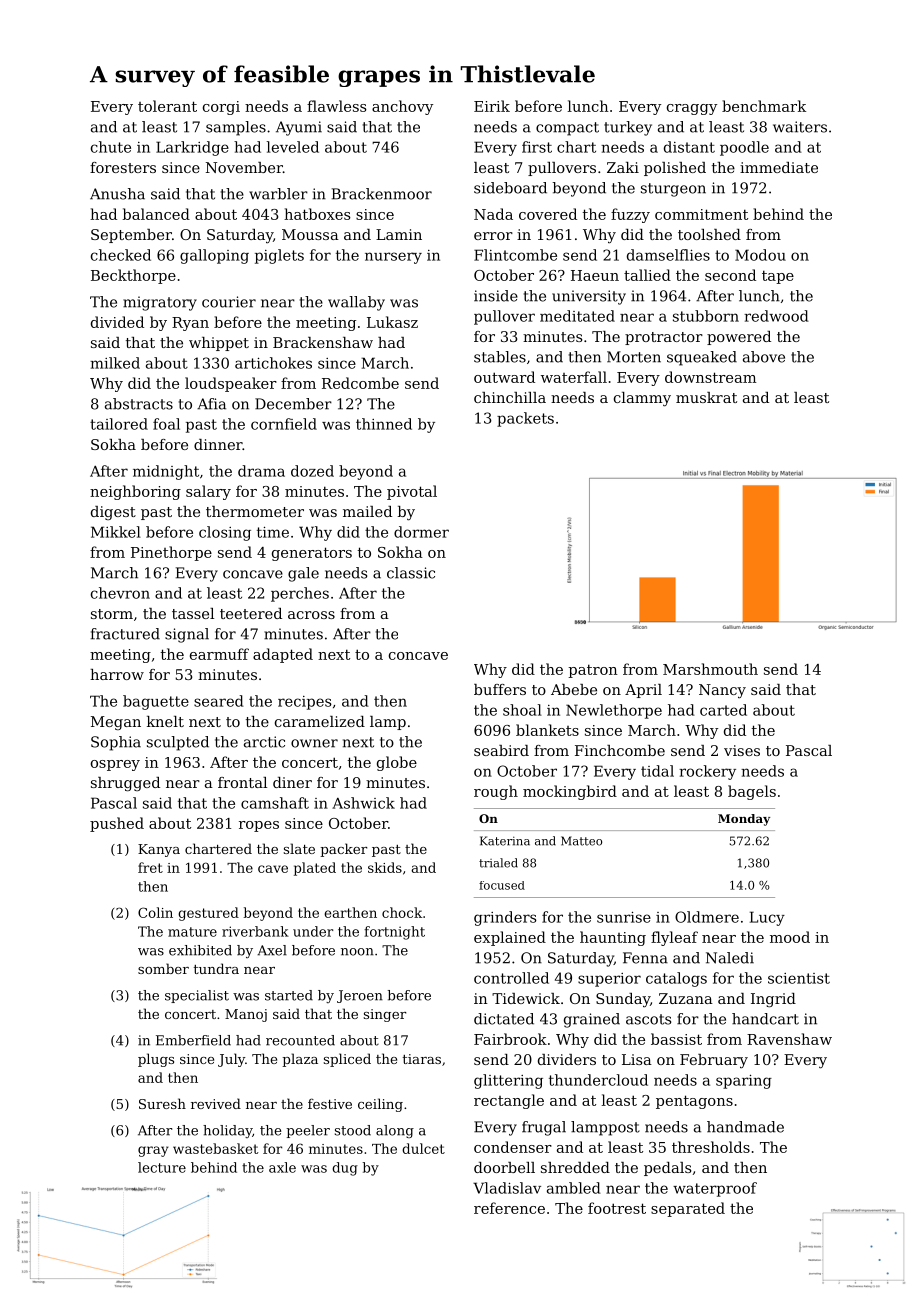 The height and width of the screenshot is (1308, 924). Describe the element at coordinates (193, 613) in the screenshot. I see `tassel` at that location.
